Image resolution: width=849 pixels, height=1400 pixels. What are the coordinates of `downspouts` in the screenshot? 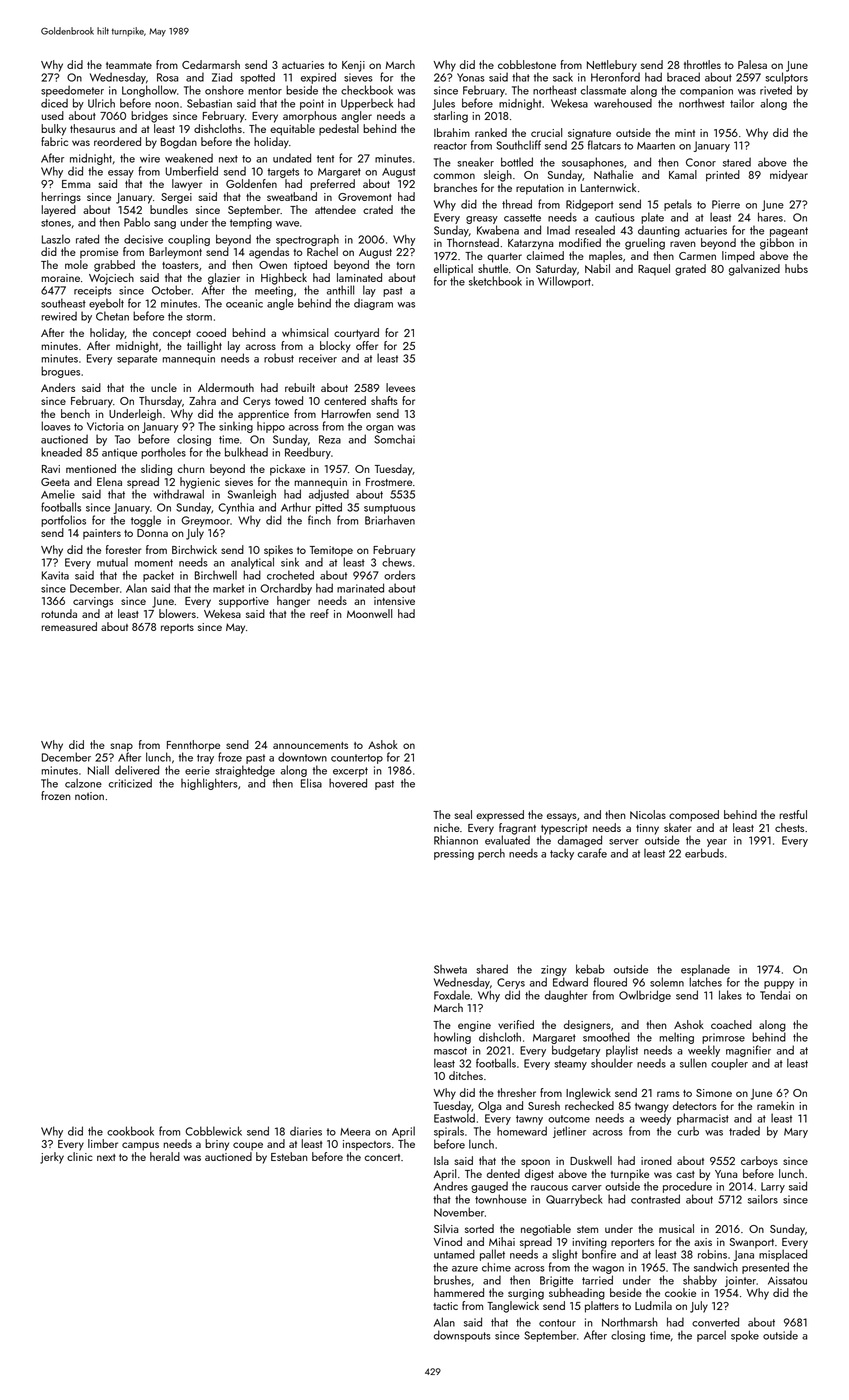 It's located at (462, 1336).
